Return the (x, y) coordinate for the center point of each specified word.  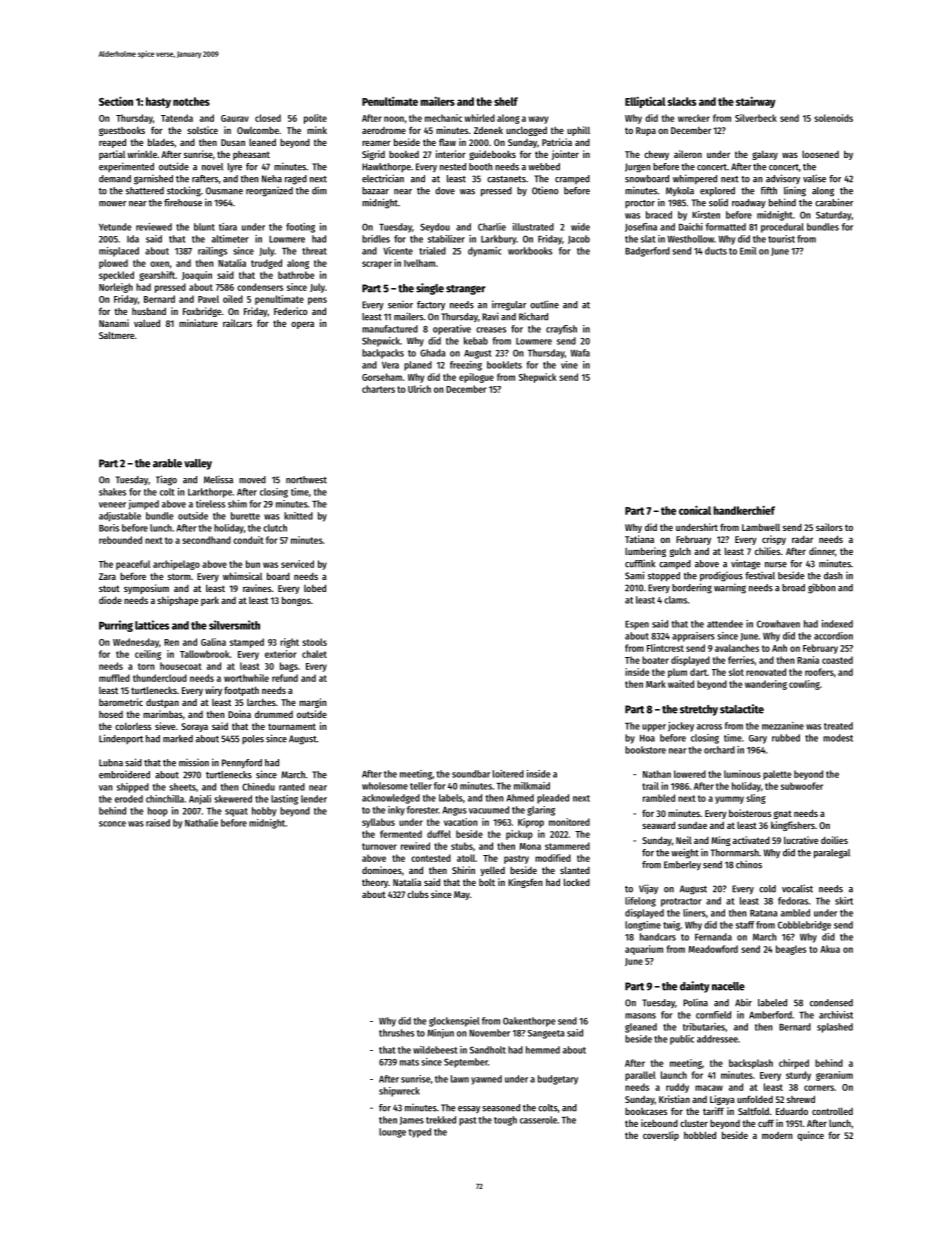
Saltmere (116, 335)
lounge (392, 1133)
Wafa (580, 353)
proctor (640, 204)
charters (378, 389)
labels (451, 798)
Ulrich (419, 389)
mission (194, 763)
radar (802, 539)
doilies (834, 840)
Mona (530, 846)
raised (158, 823)
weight (685, 853)
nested (453, 167)
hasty (158, 102)
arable (167, 463)
